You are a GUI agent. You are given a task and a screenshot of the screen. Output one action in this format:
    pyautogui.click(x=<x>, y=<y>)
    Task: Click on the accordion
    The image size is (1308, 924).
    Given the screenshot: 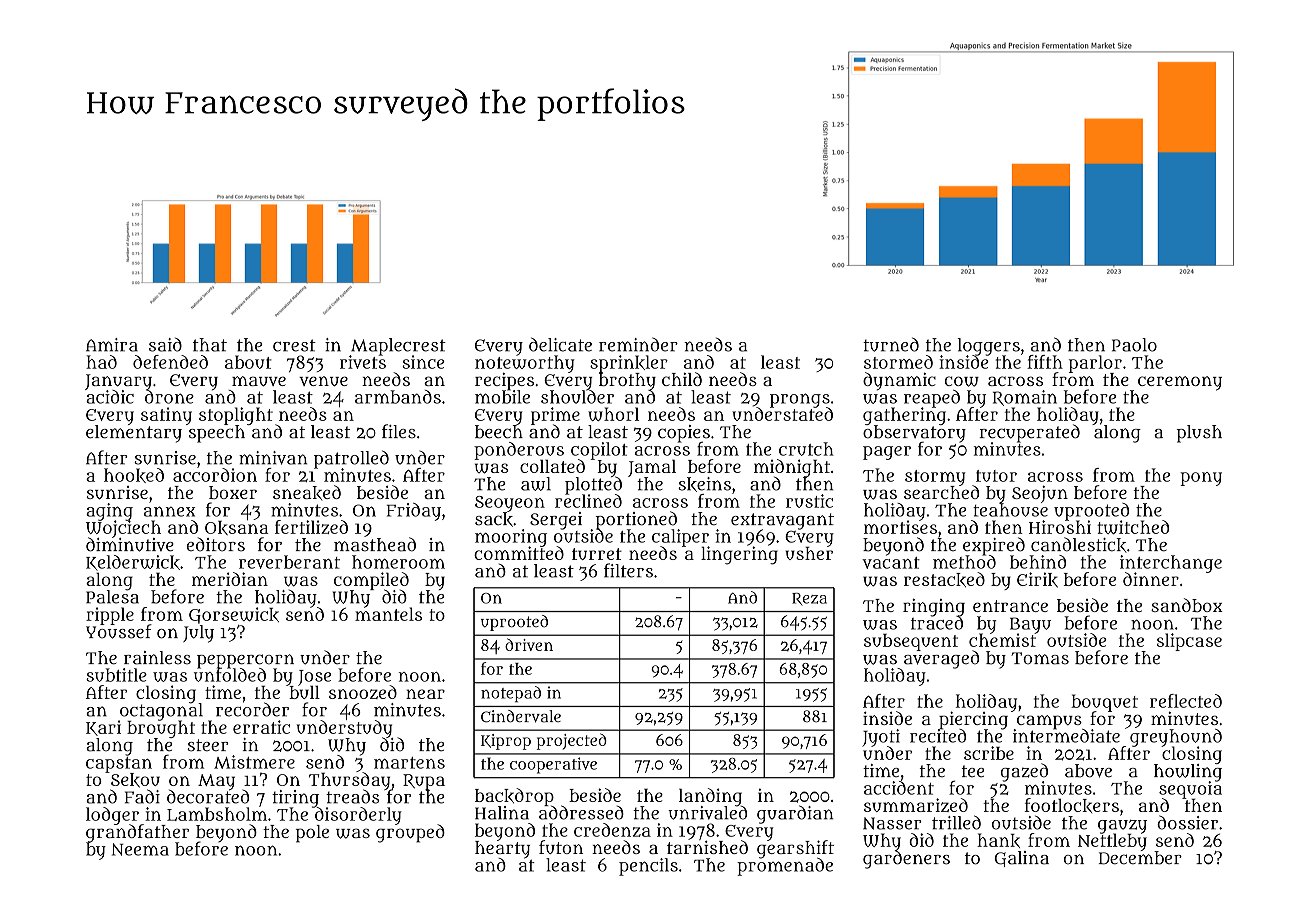 What is the action you would take?
    pyautogui.click(x=215, y=475)
